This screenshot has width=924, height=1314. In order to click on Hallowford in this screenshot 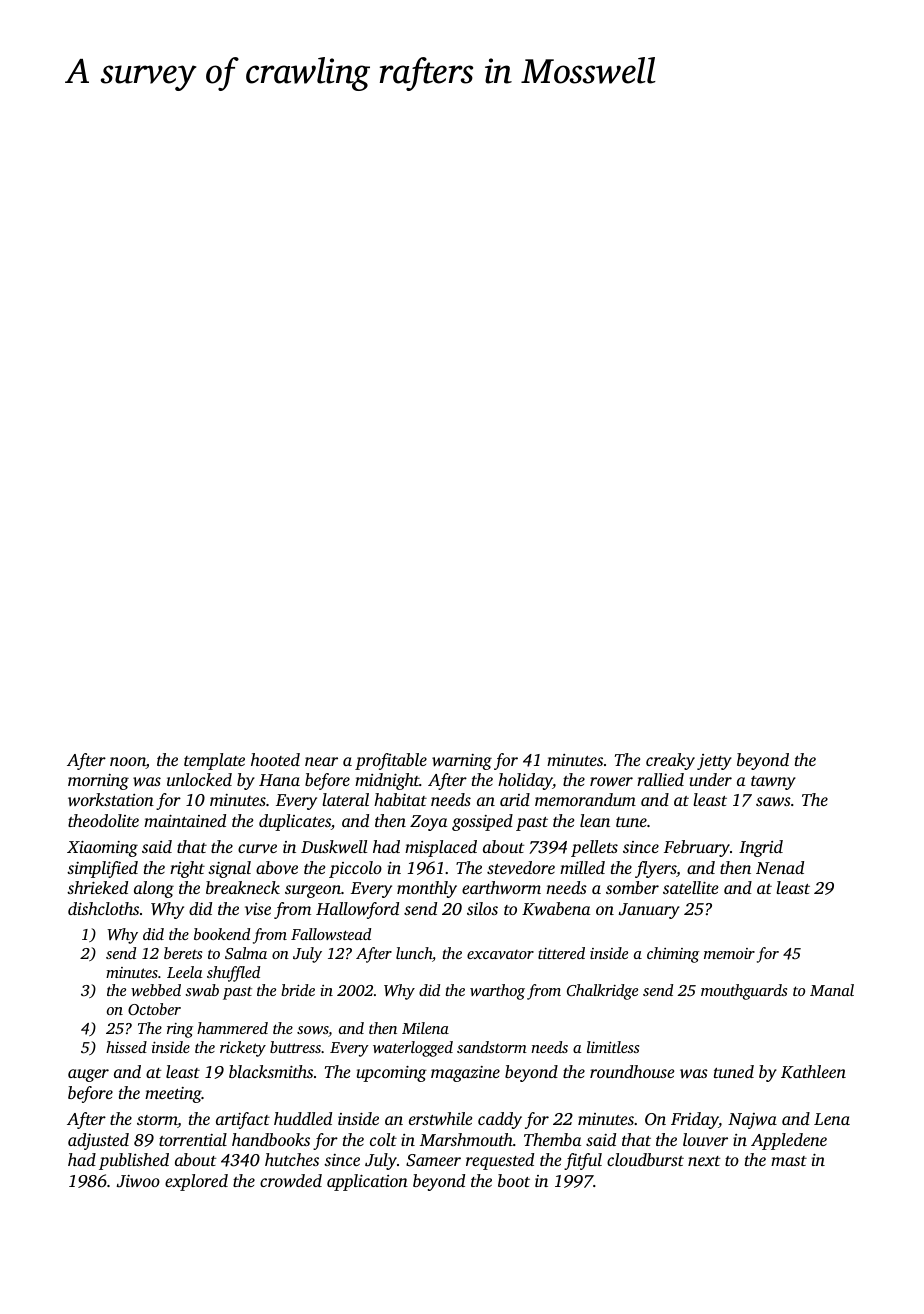, I will do `click(357, 910)`.
